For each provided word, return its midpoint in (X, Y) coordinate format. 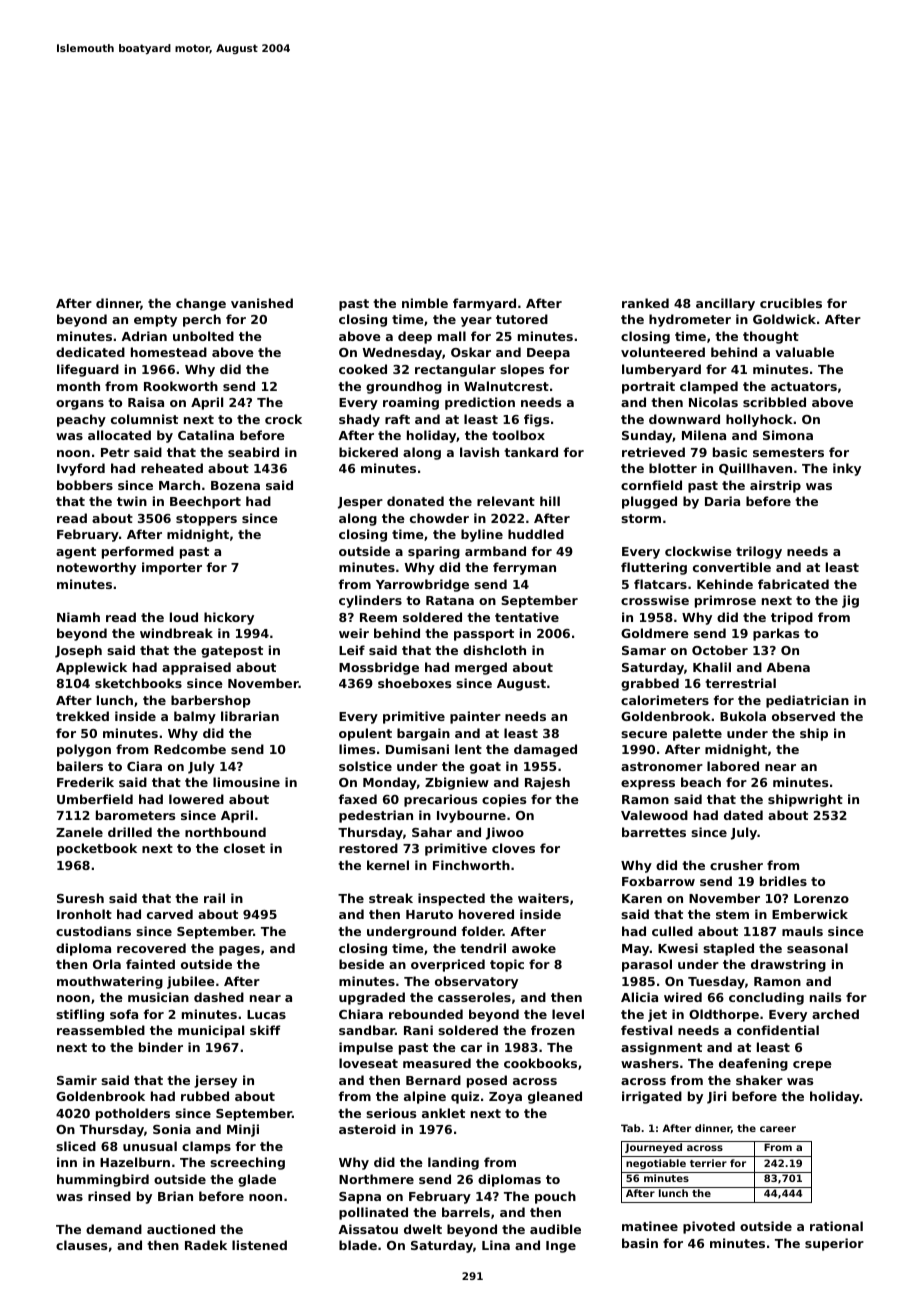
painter (475, 717)
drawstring (788, 965)
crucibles (791, 303)
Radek (206, 1245)
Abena (788, 667)
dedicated (90, 352)
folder (482, 931)
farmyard (484, 304)
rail (214, 898)
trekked (82, 716)
